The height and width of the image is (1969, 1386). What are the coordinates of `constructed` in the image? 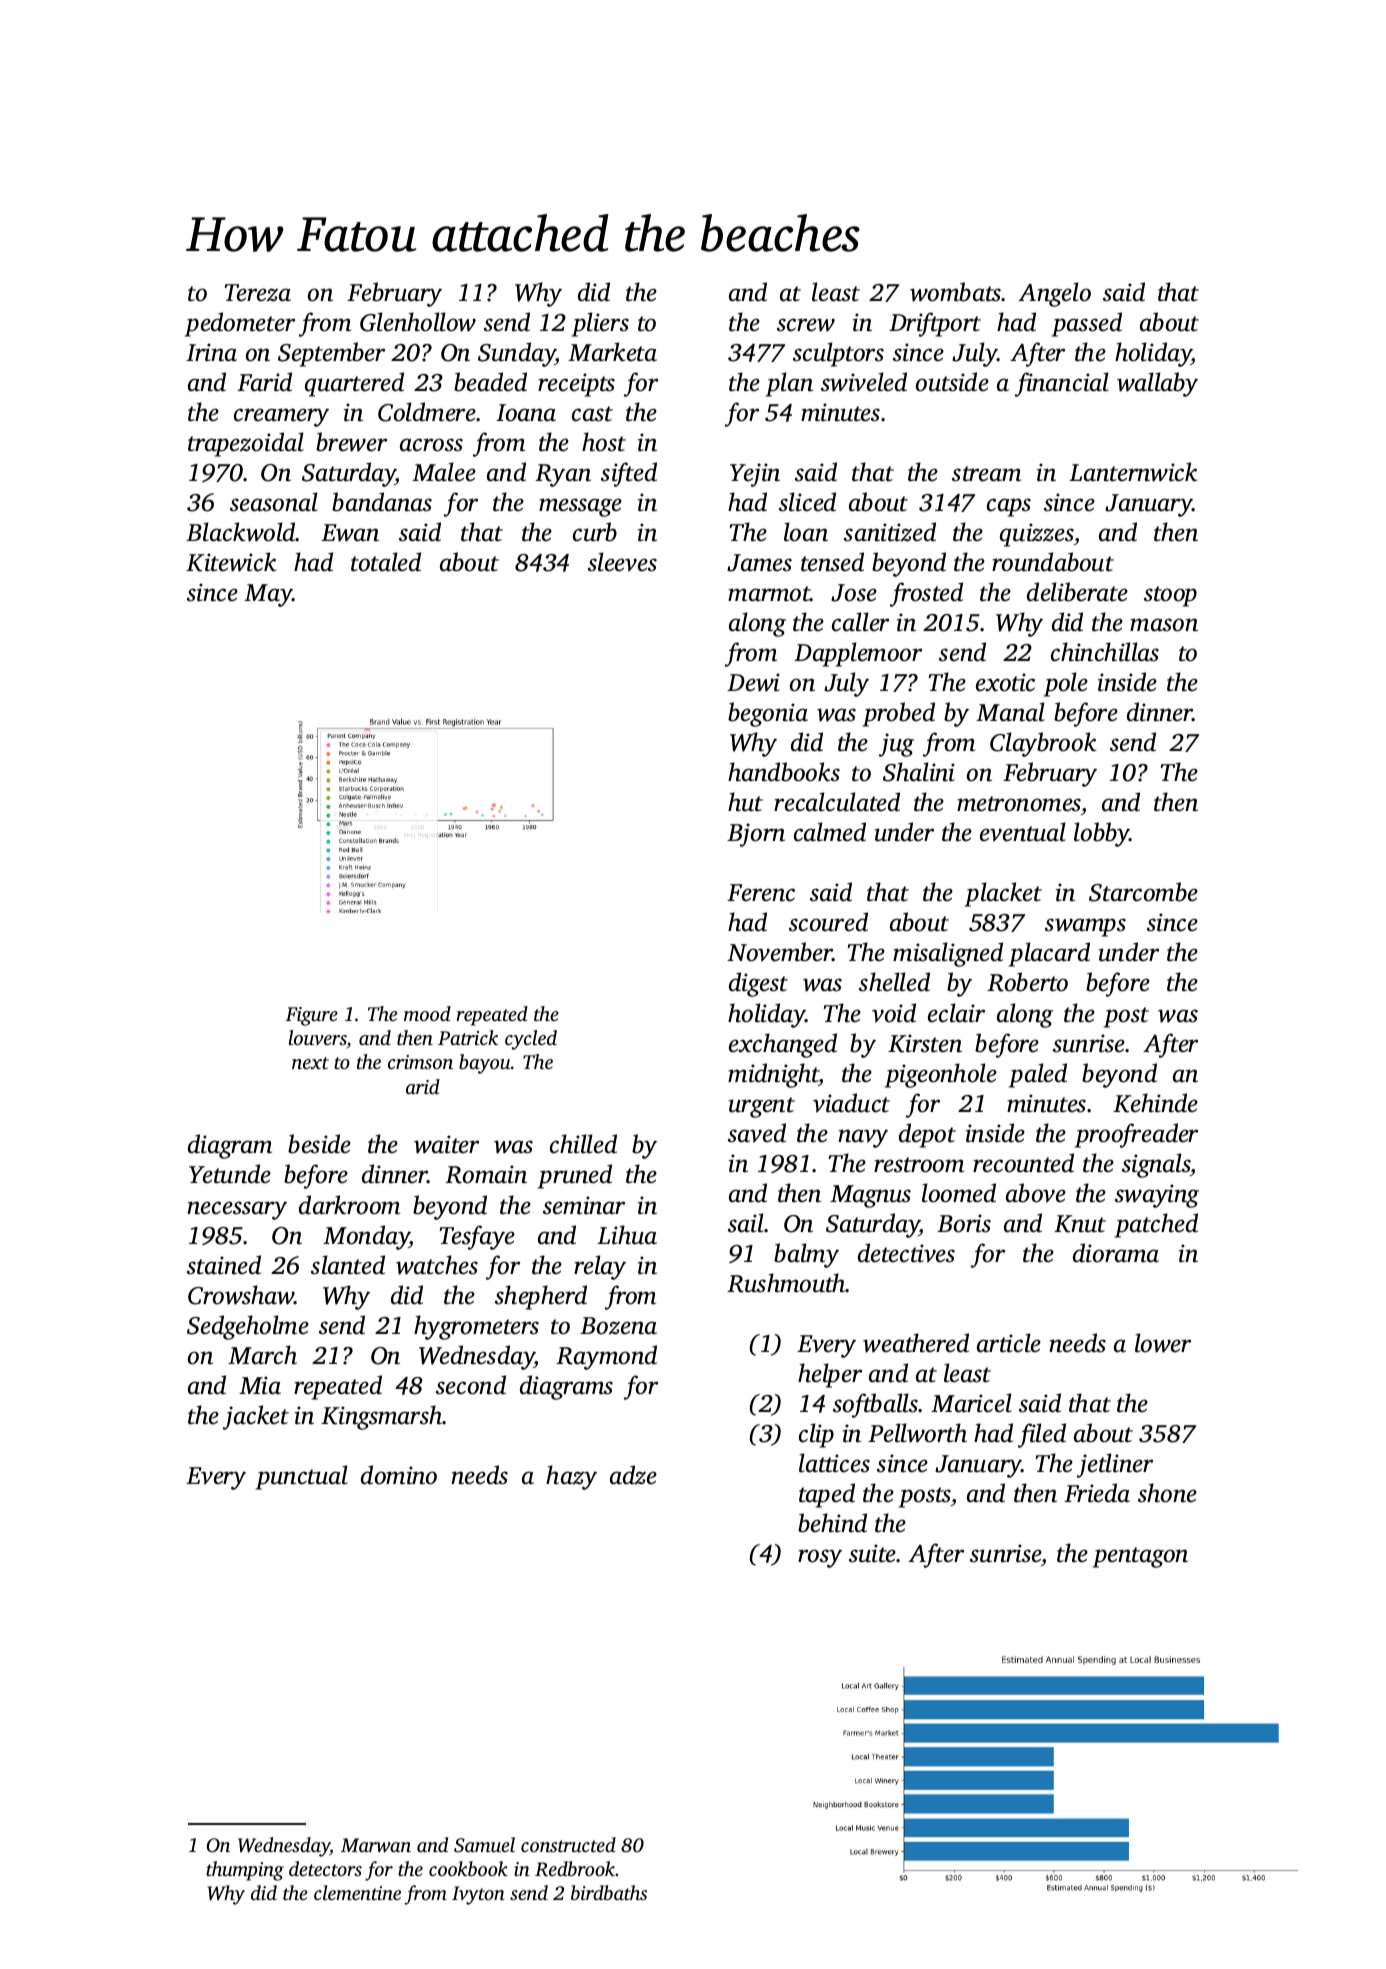 It's located at (568, 1844).
